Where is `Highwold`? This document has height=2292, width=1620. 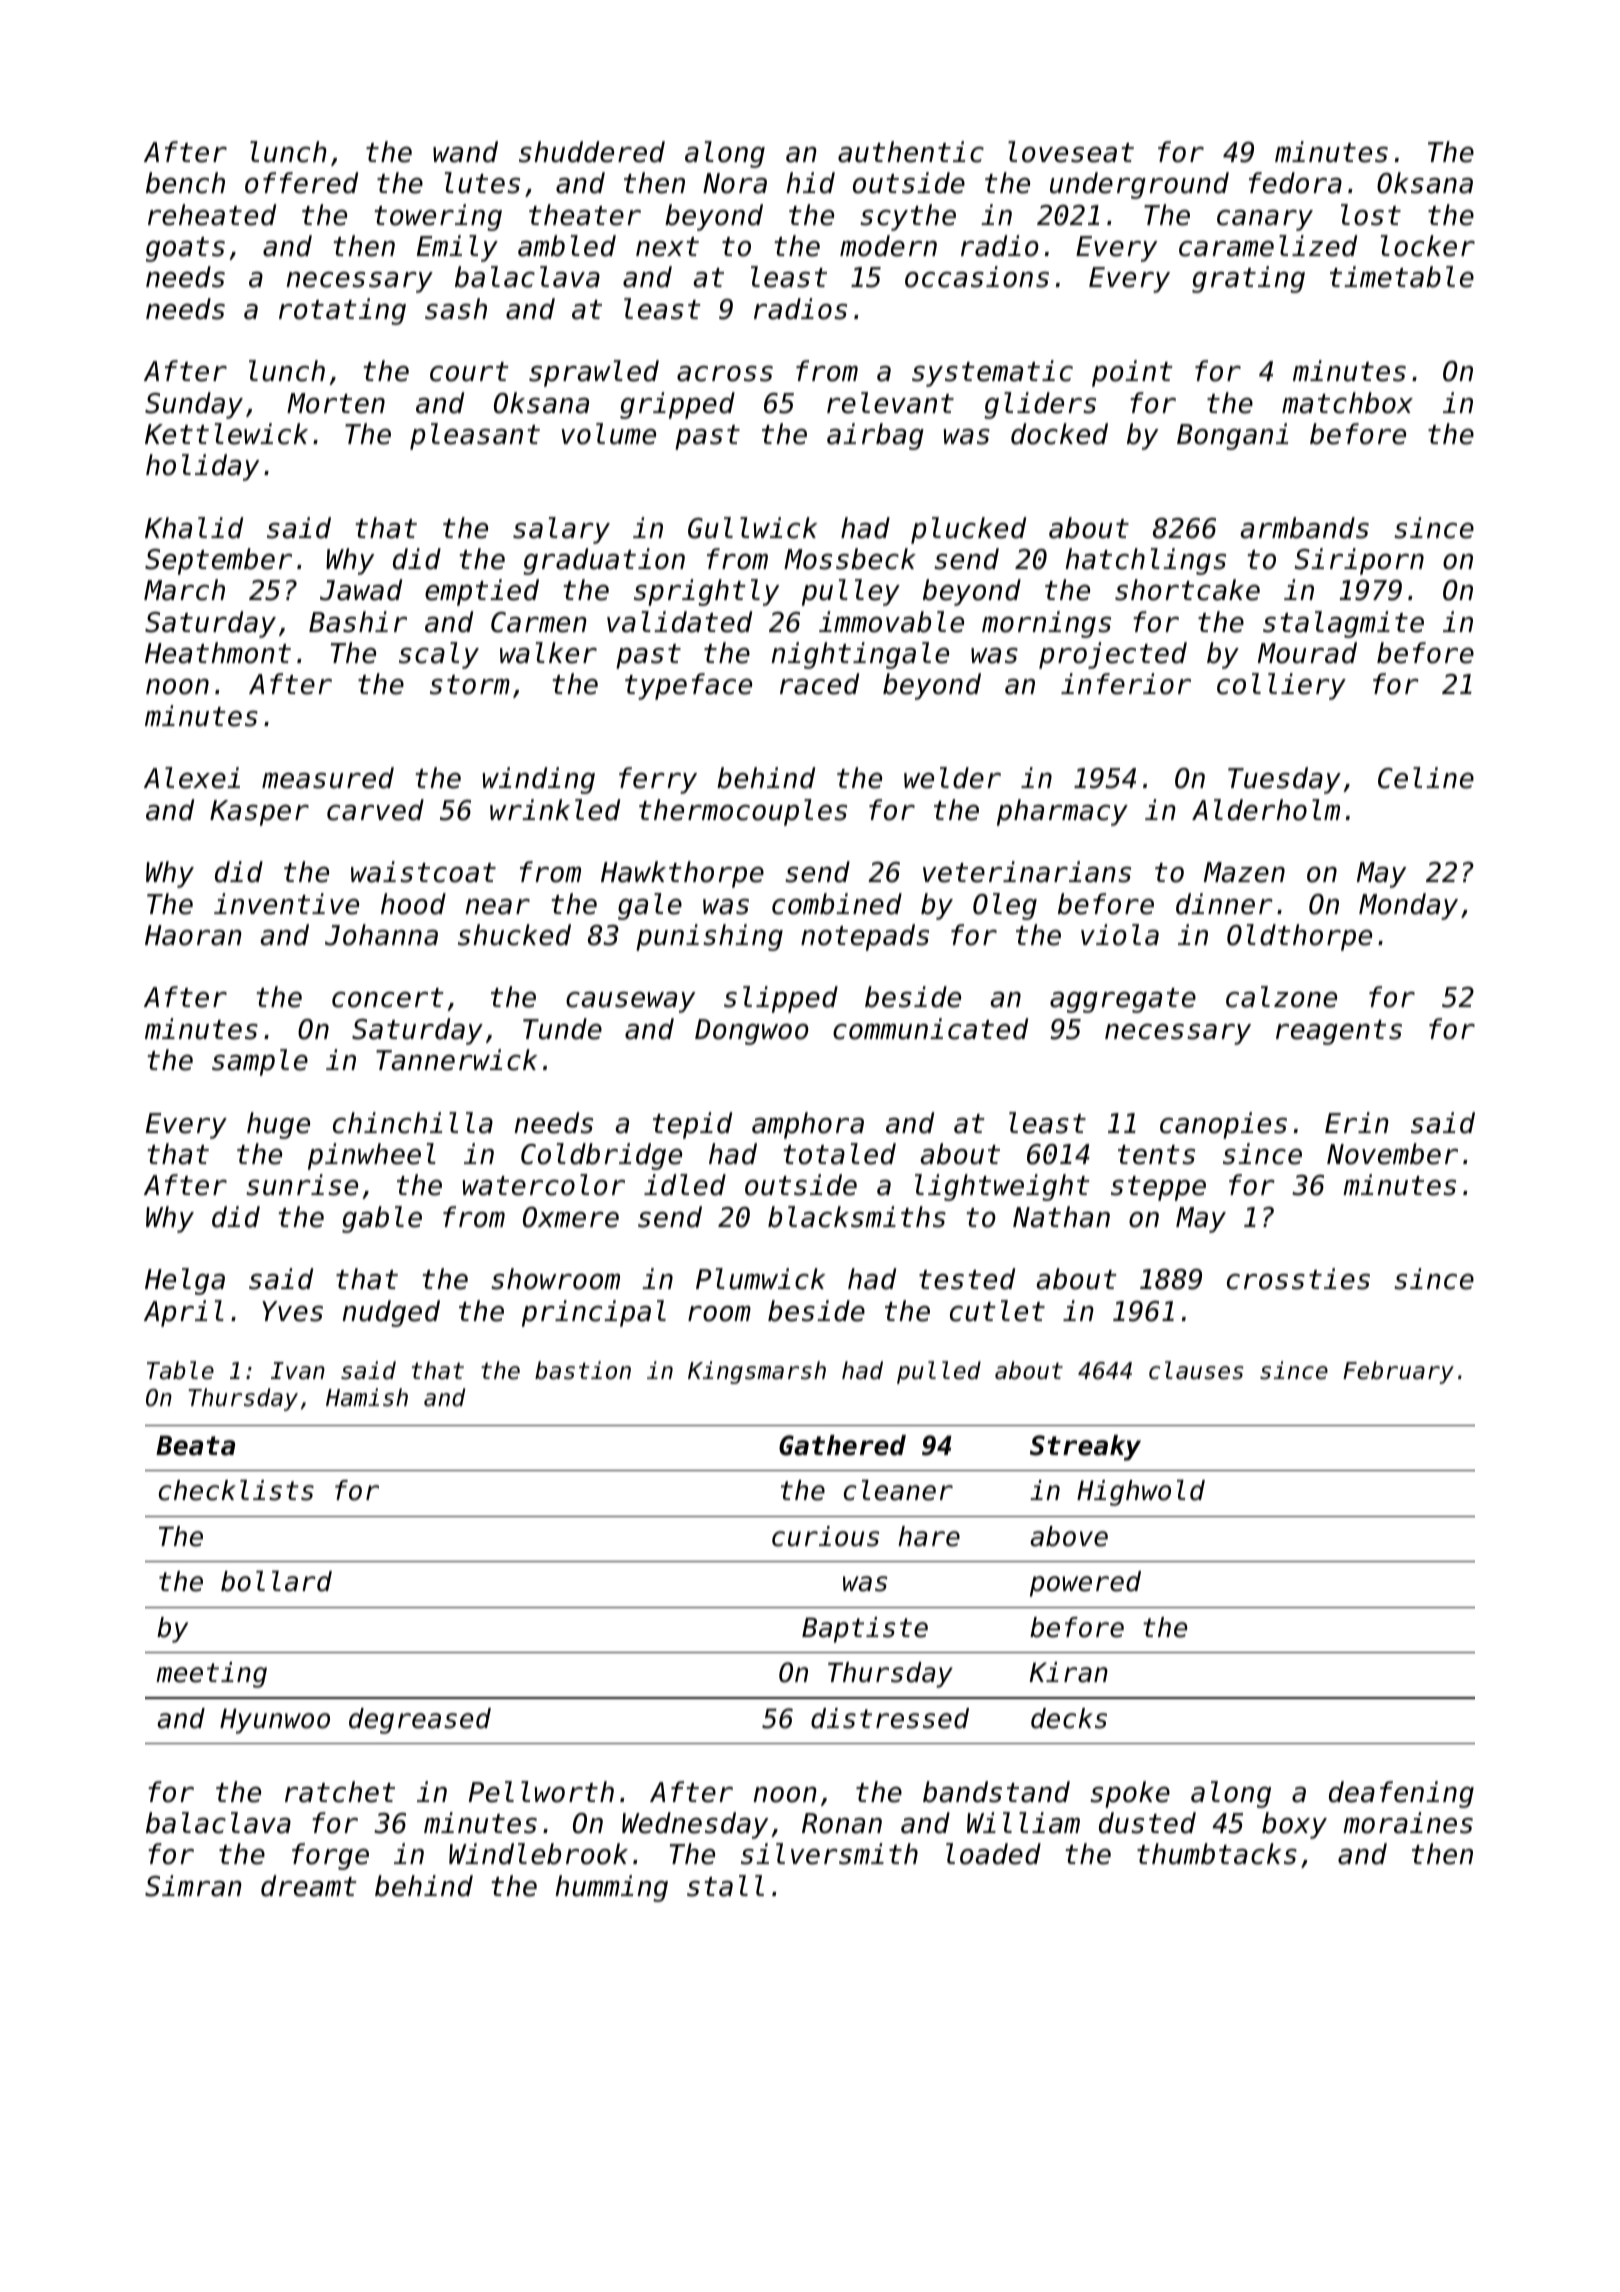 Highwold is located at coordinates (1141, 1493).
